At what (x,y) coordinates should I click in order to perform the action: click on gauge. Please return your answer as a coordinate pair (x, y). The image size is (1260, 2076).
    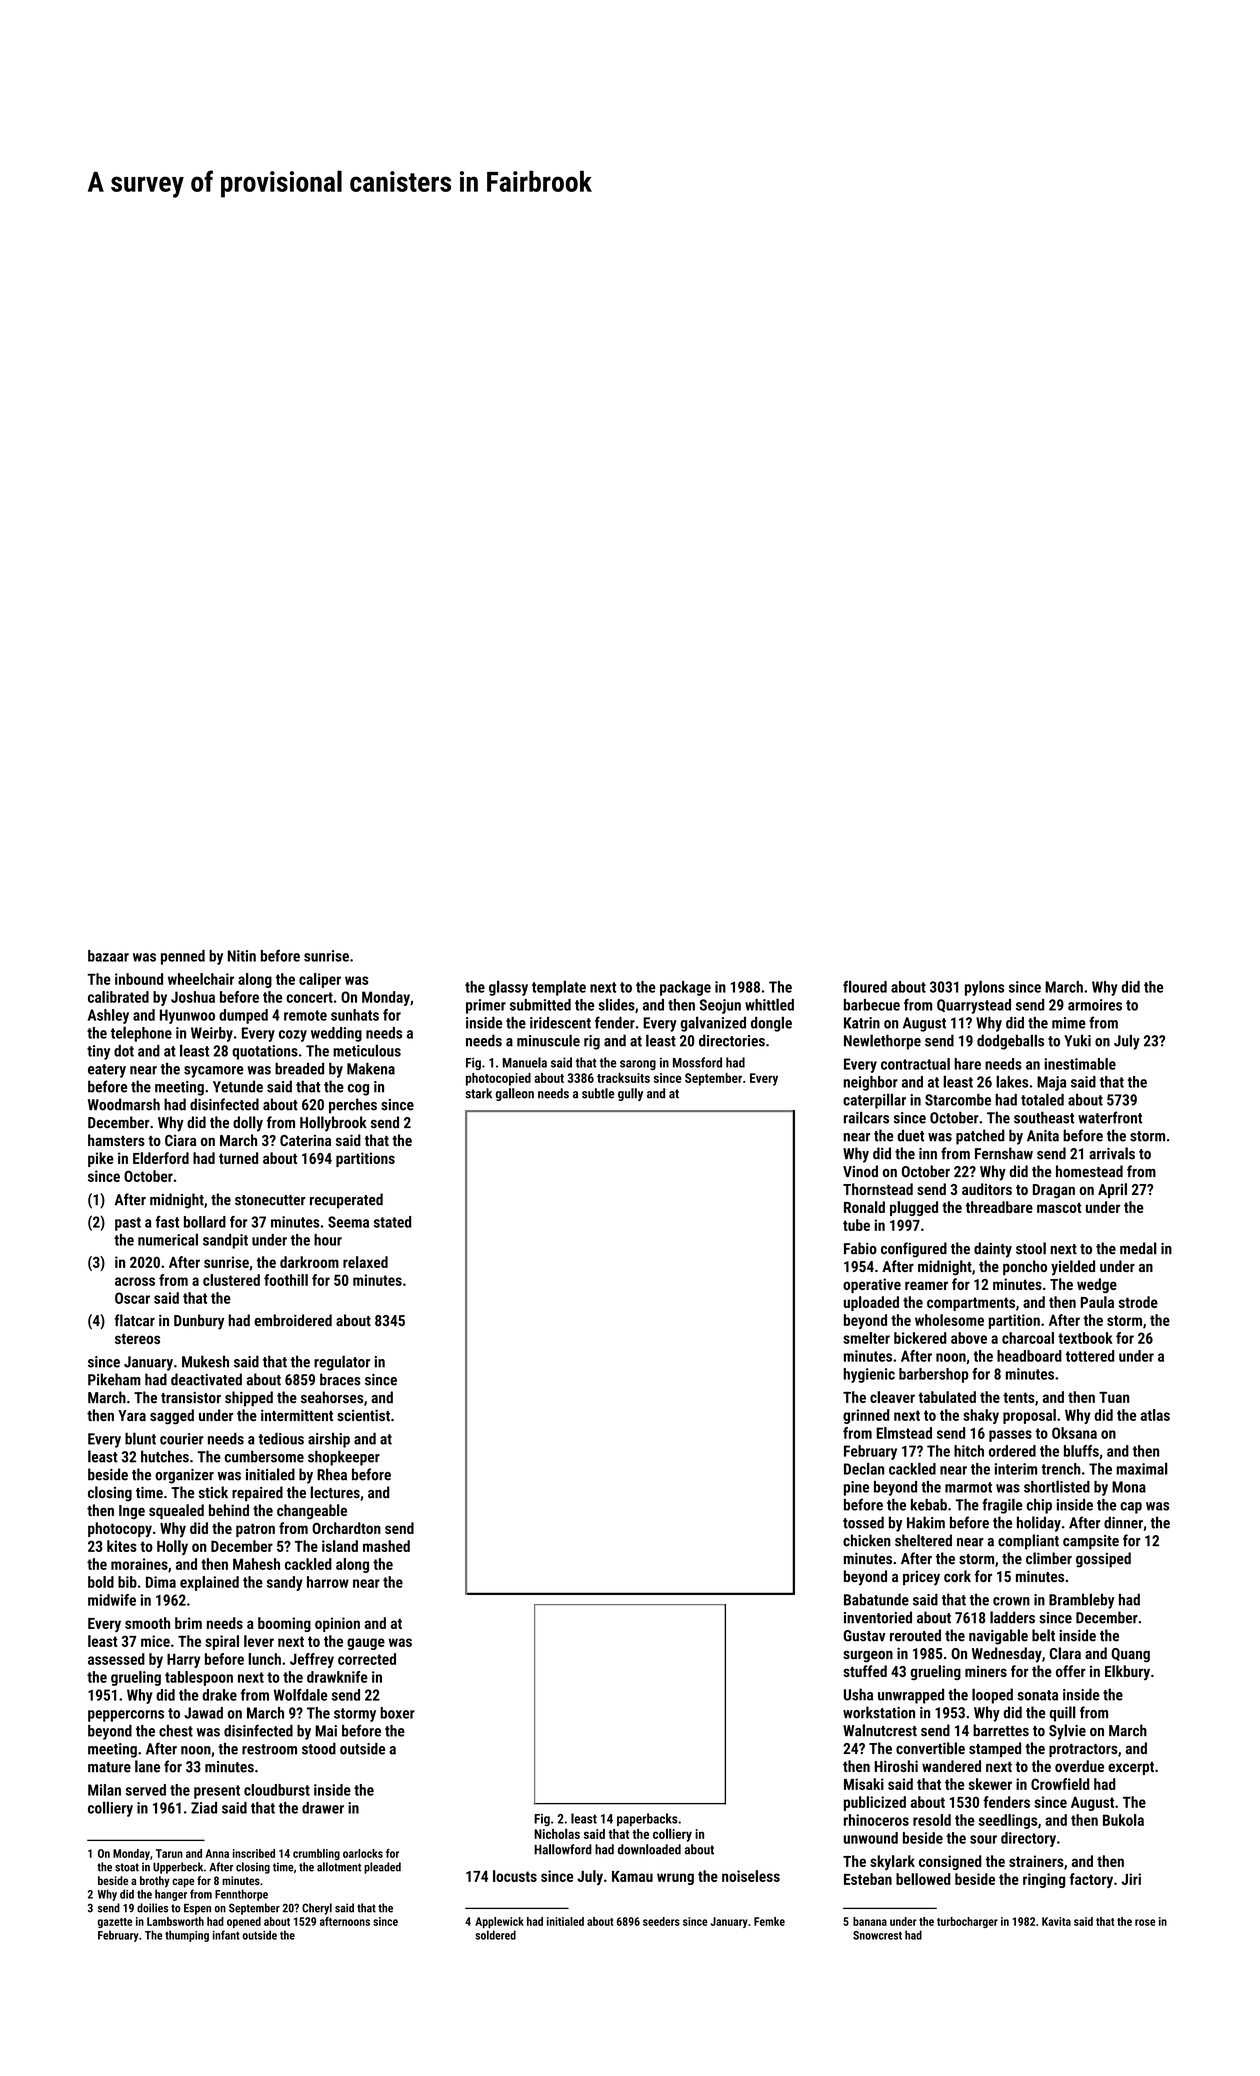
    Looking at the image, I should click on (366, 1644).
